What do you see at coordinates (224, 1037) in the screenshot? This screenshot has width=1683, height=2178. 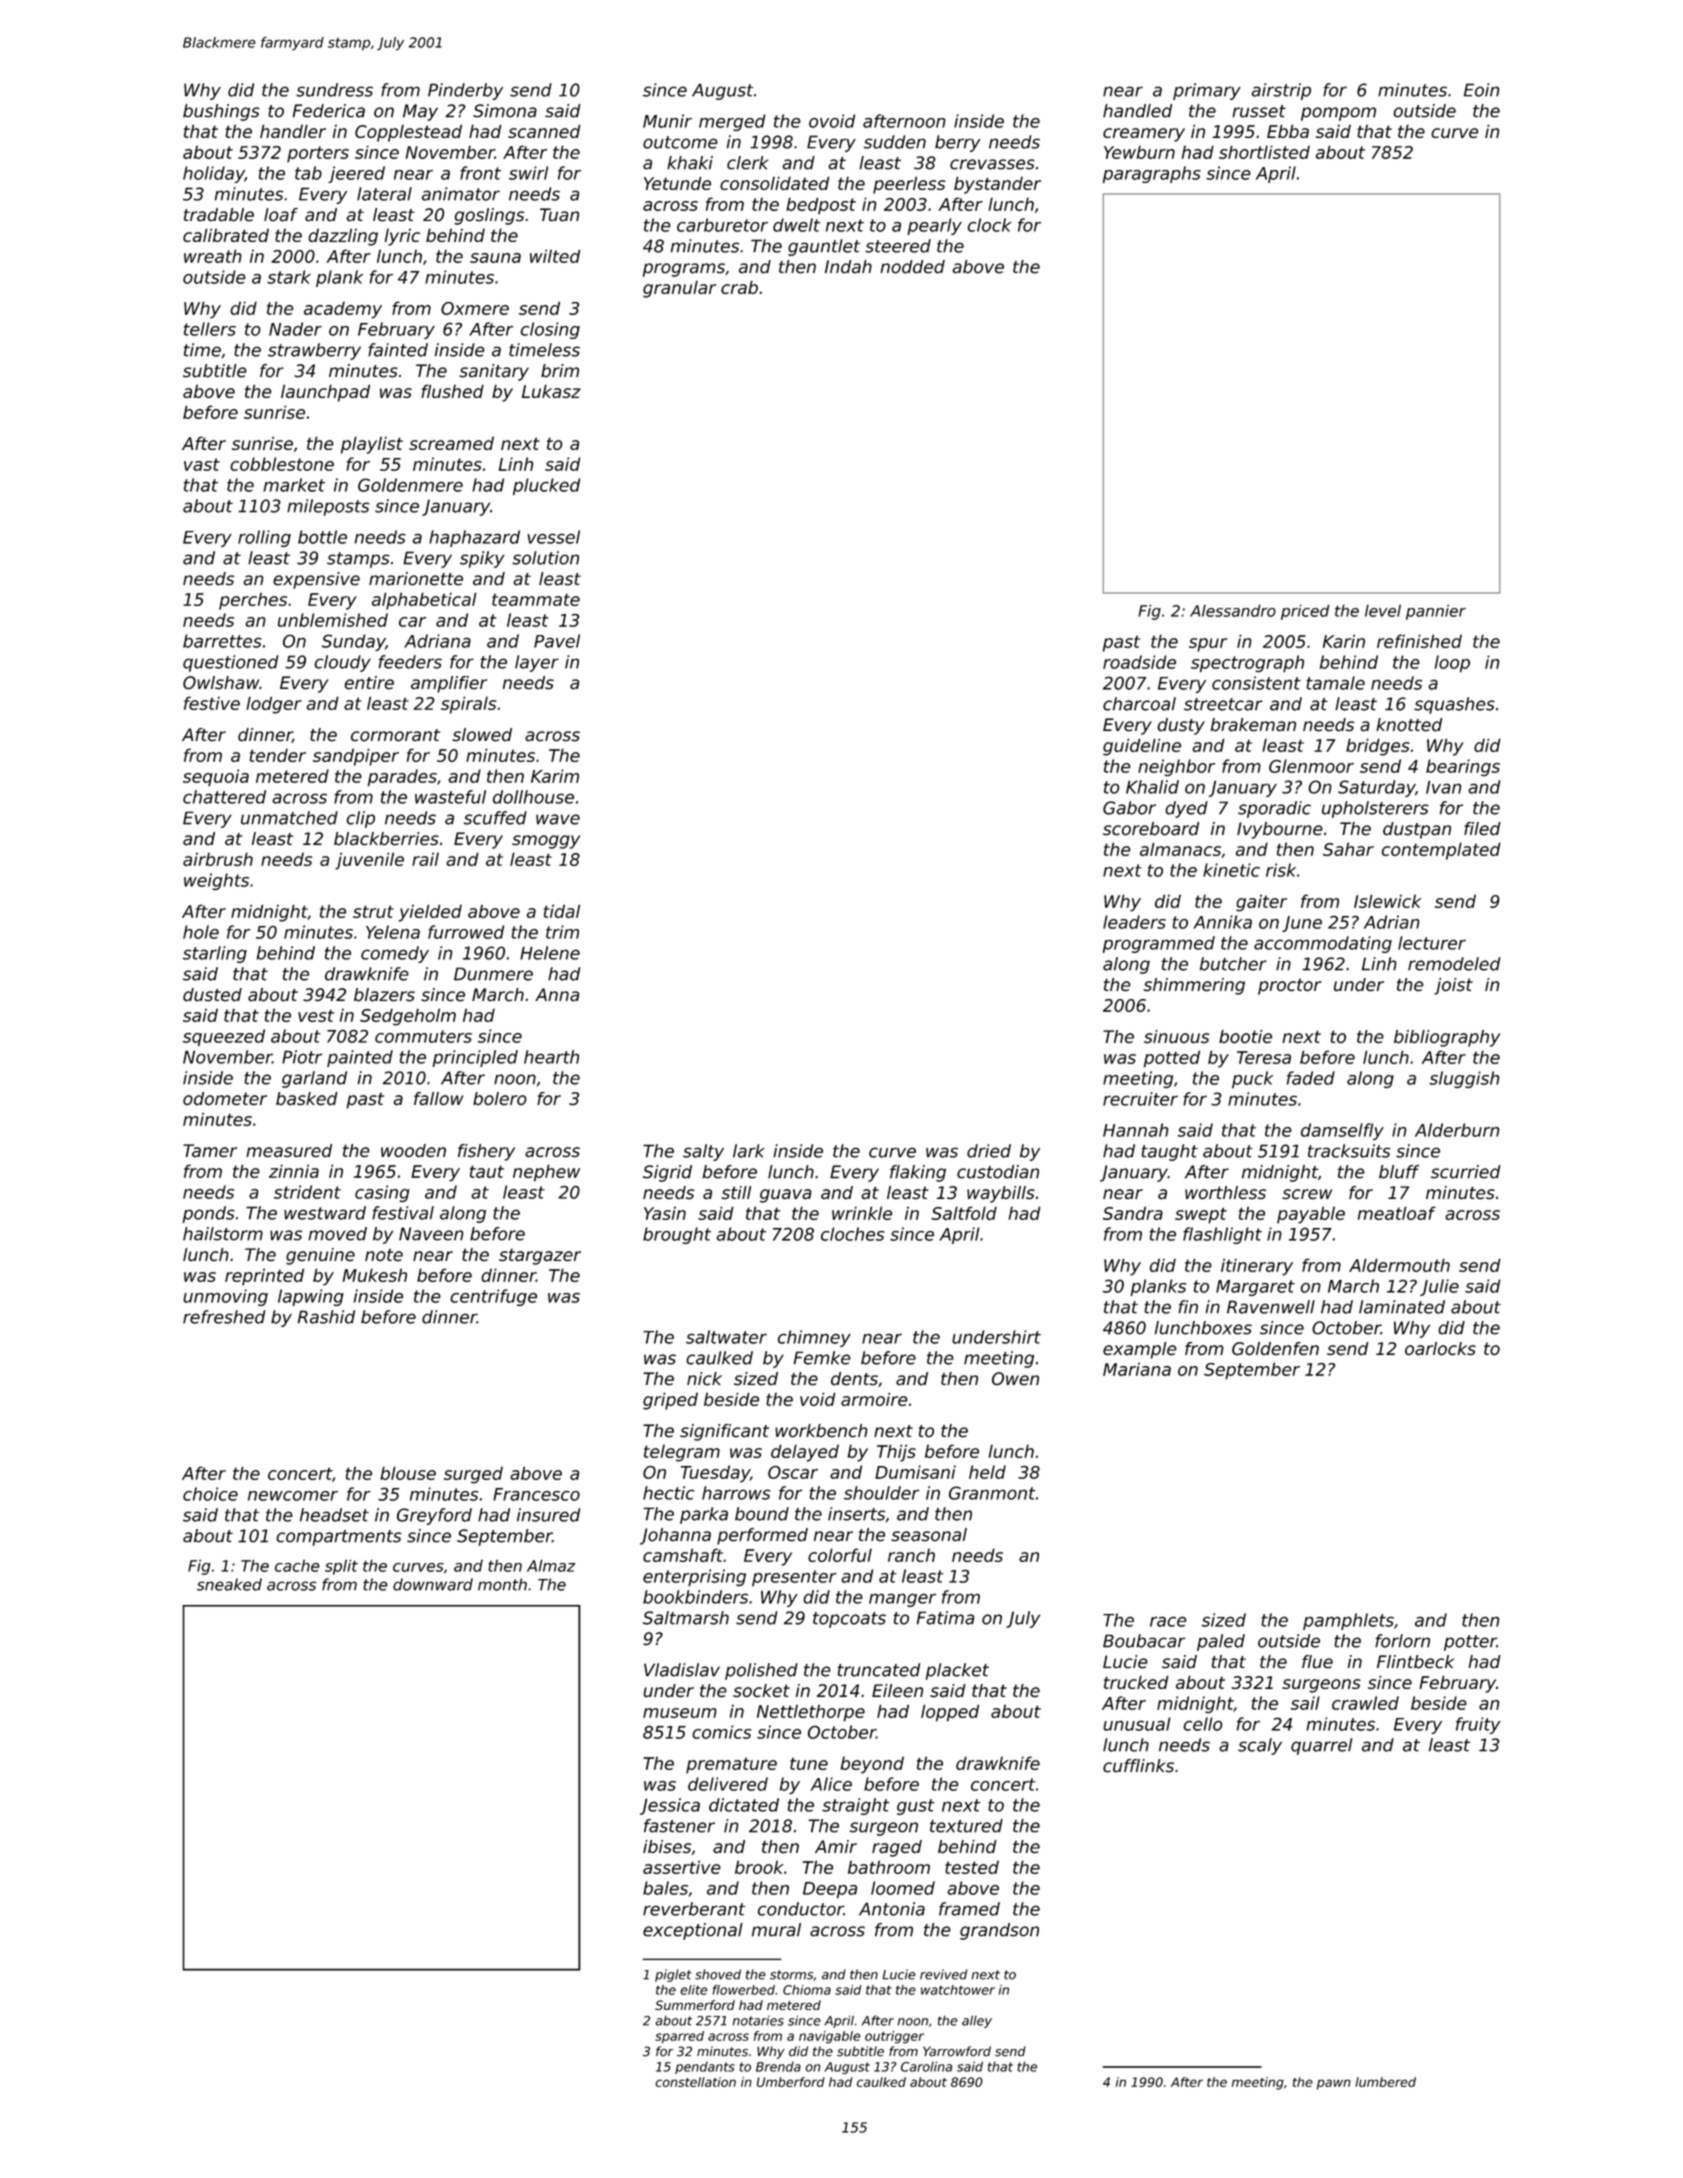 I see `squeezed` at bounding box center [224, 1037].
